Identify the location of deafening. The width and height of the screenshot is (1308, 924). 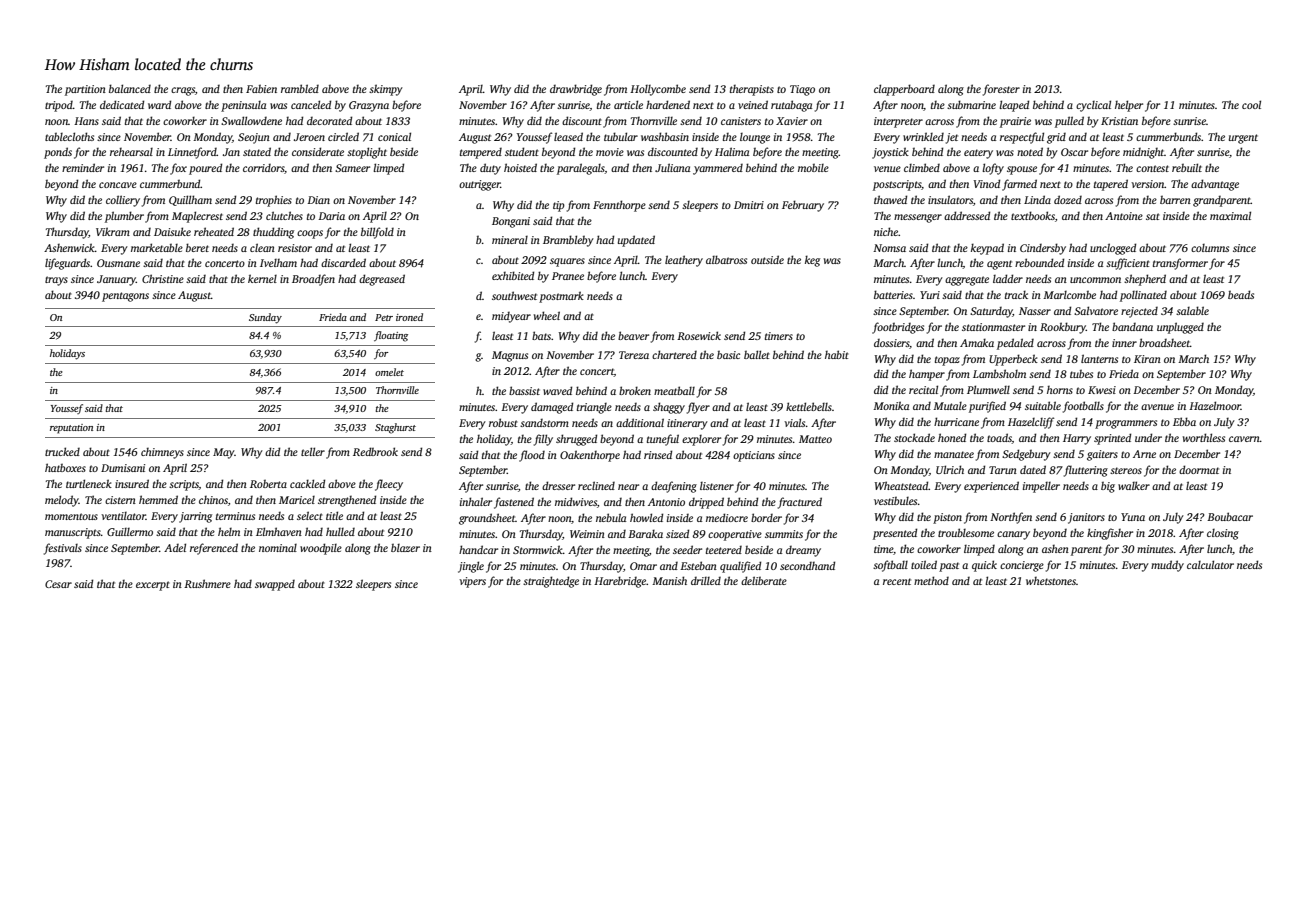
(674, 487).
